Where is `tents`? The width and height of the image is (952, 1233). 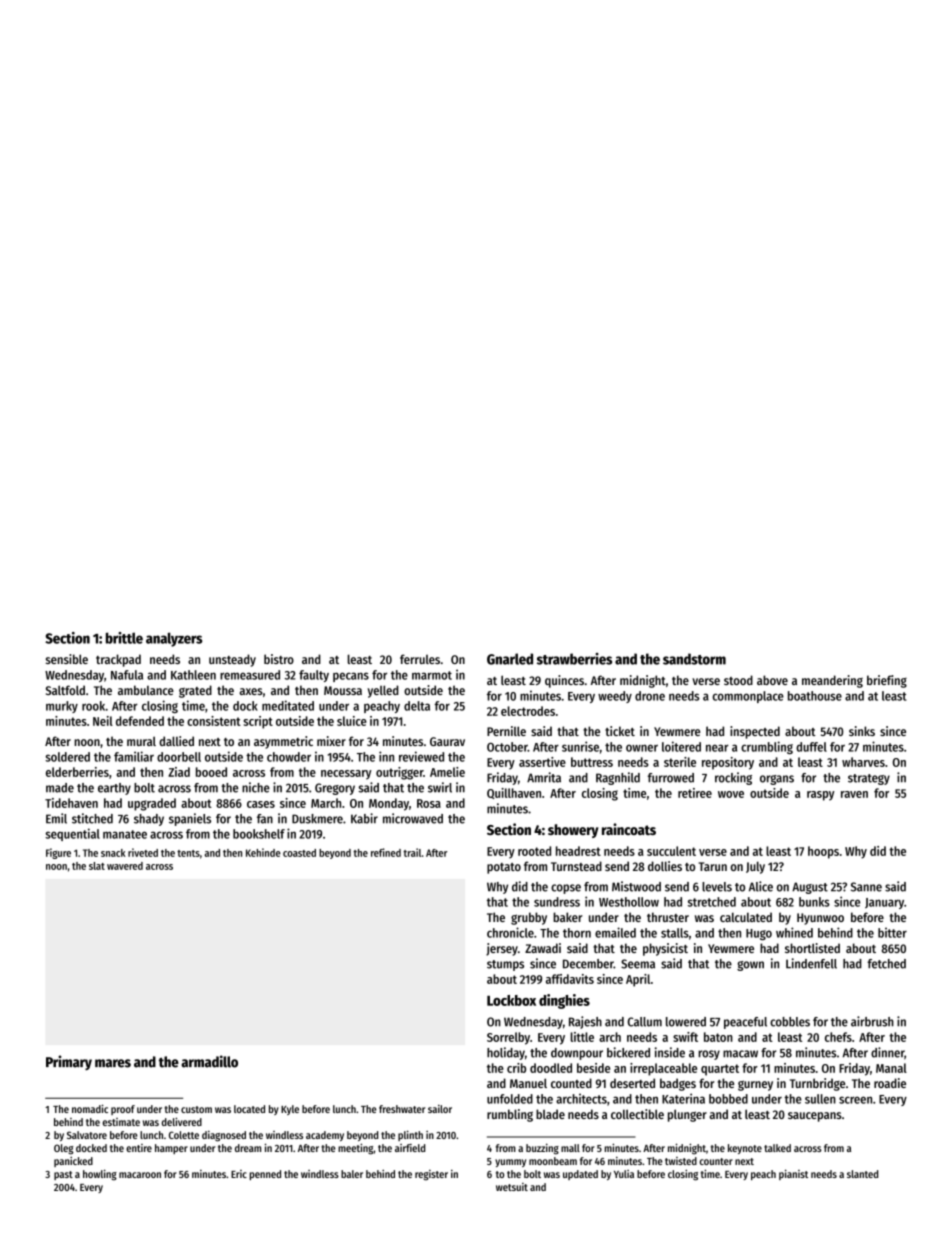
tents is located at coordinates (188, 853).
